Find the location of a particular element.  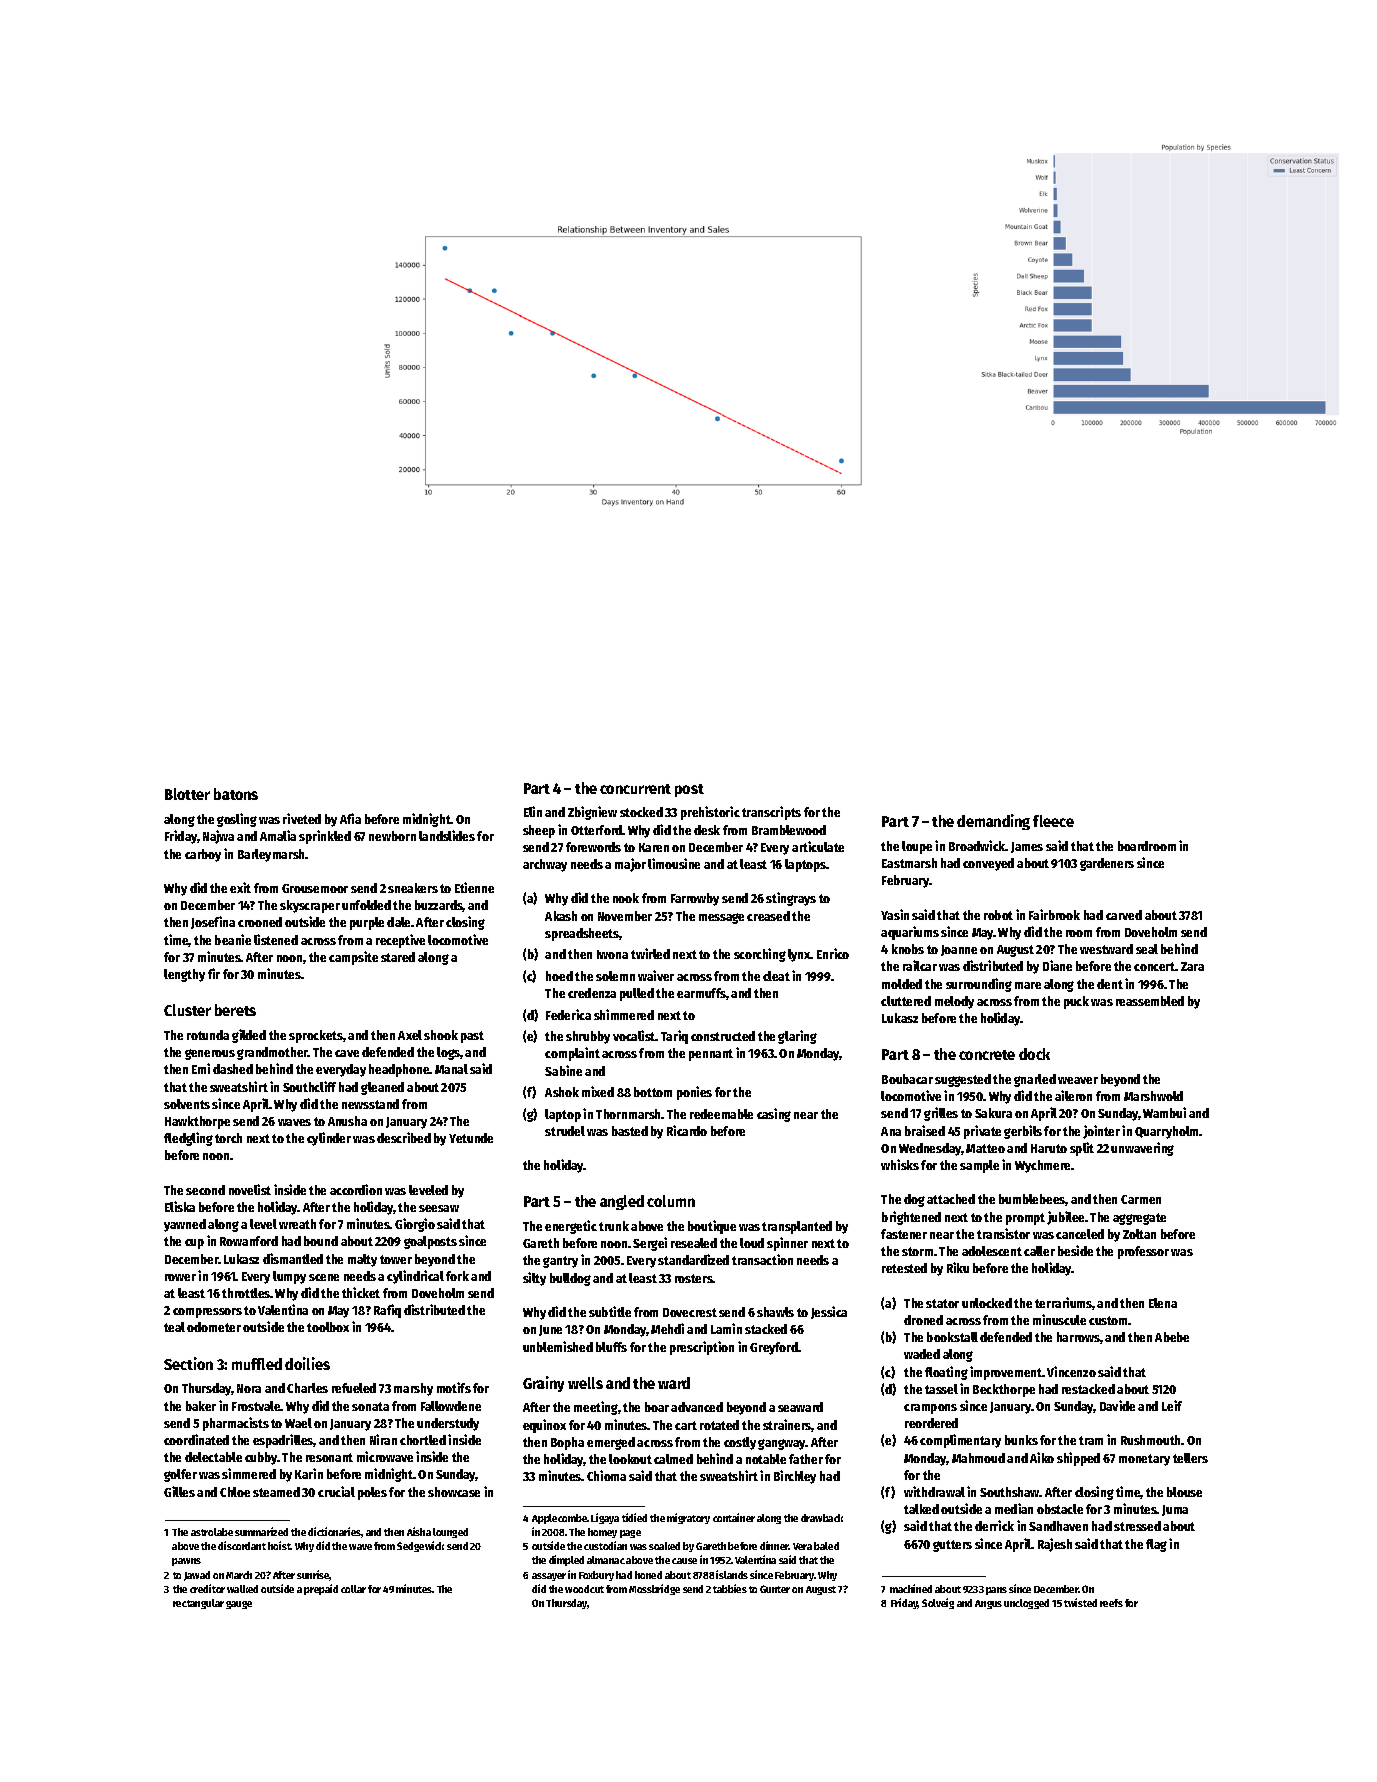

unlocked is located at coordinates (987, 1303).
